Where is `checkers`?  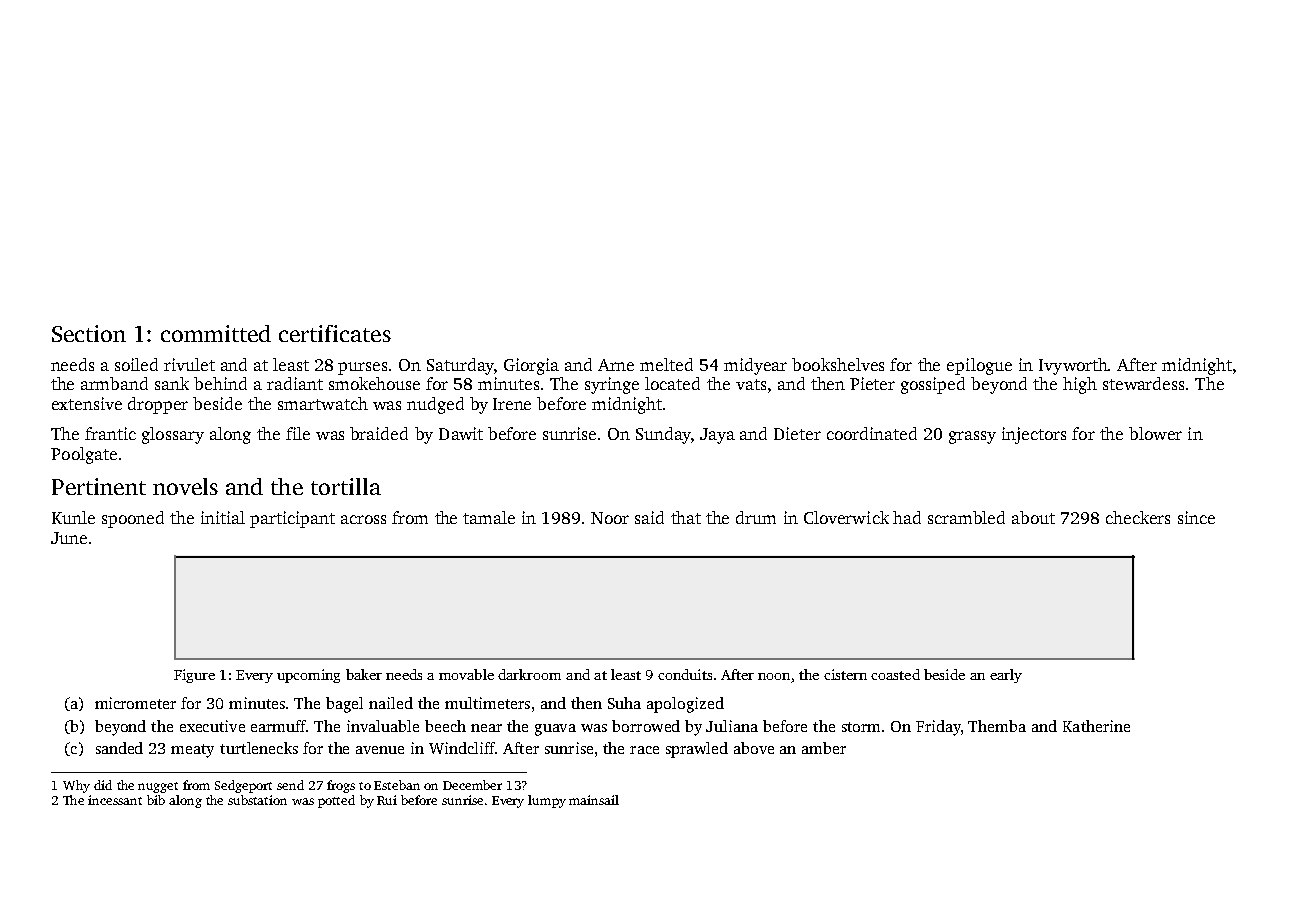
checkers is located at coordinates (1138, 517).
